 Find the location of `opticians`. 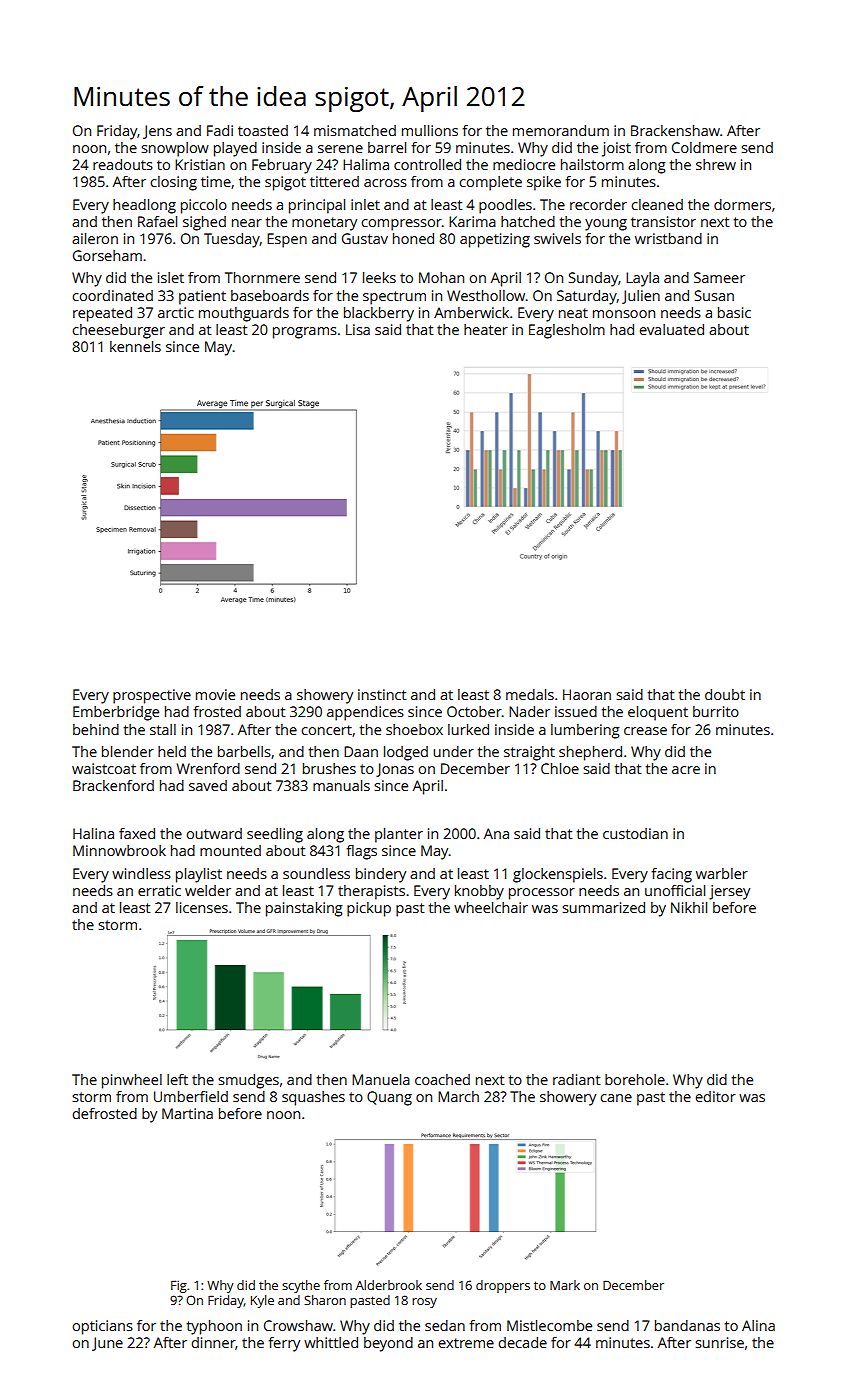

opticians is located at coordinates (102, 1327).
